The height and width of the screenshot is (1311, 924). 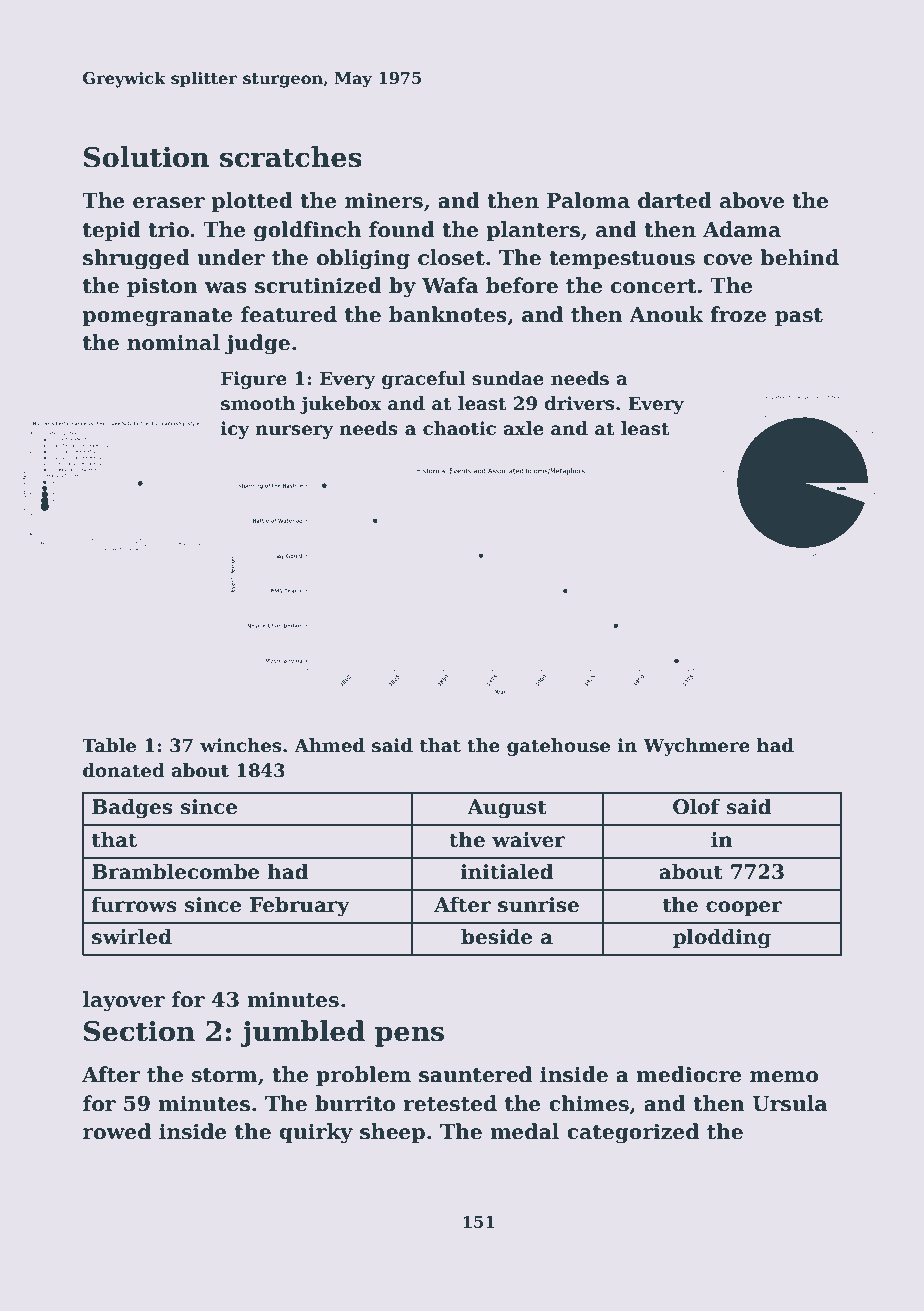 I want to click on plodding, so click(x=722, y=938).
